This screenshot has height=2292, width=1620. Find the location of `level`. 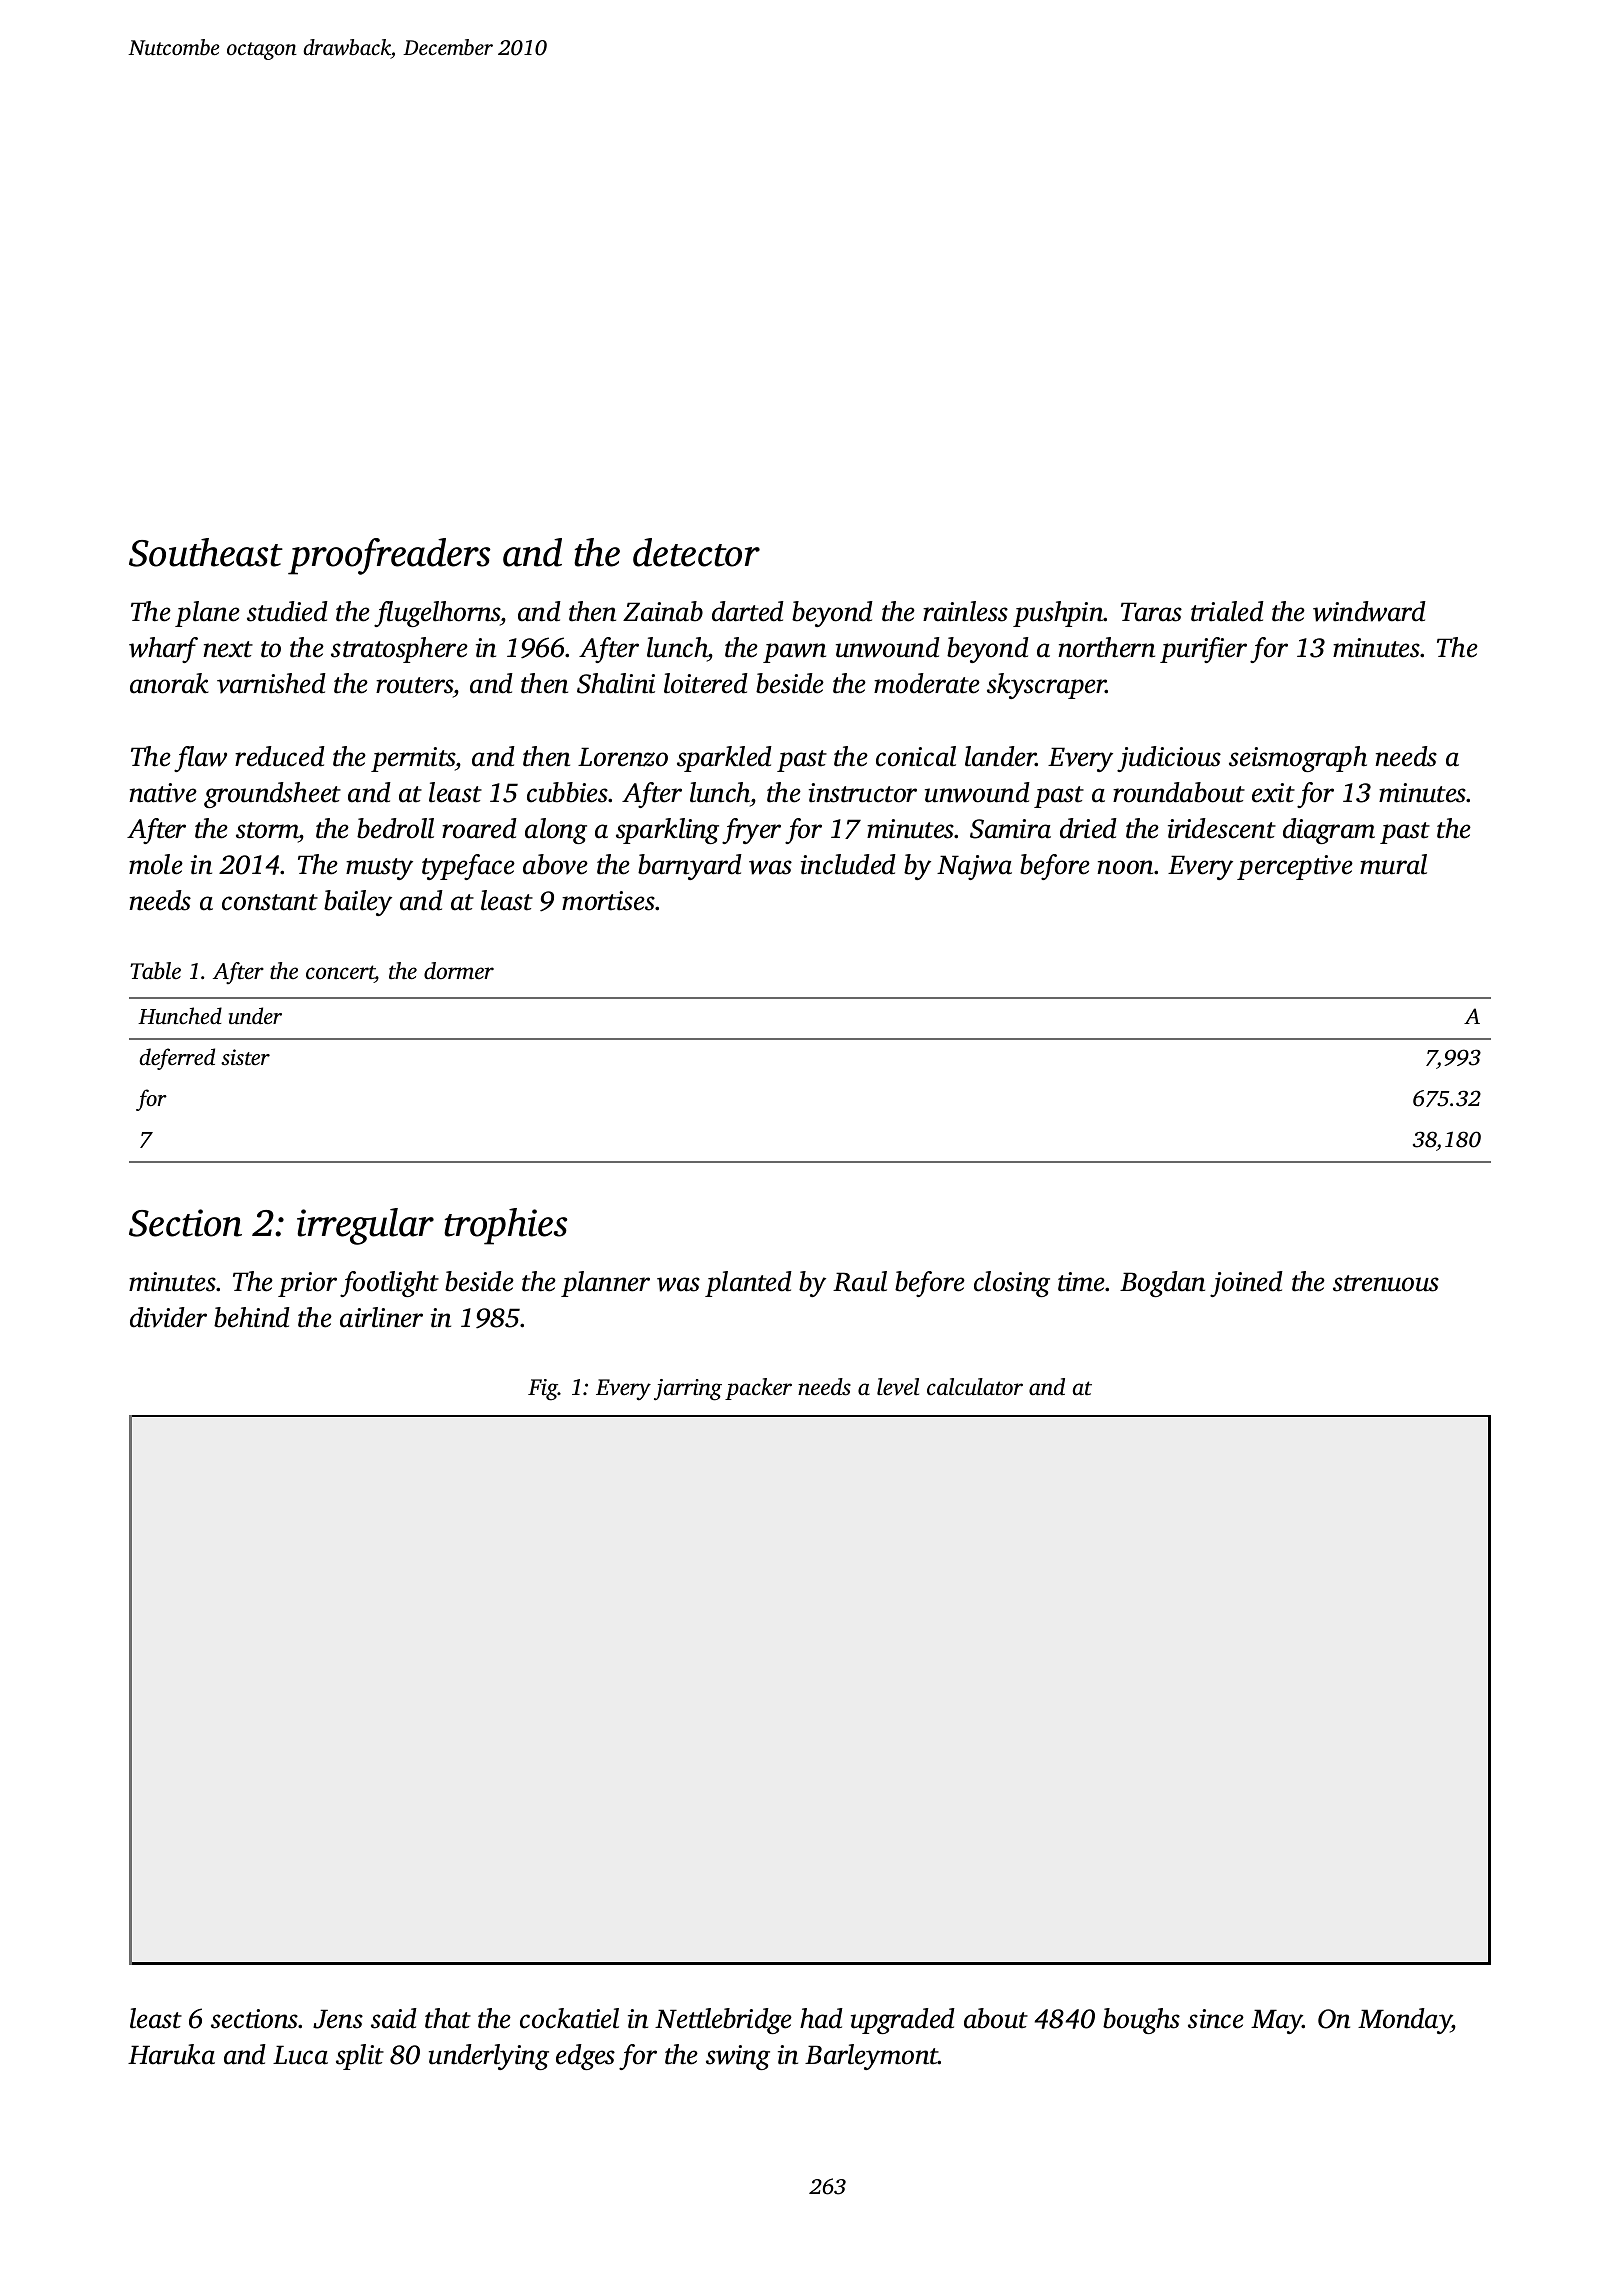

level is located at coordinates (898, 1387).
